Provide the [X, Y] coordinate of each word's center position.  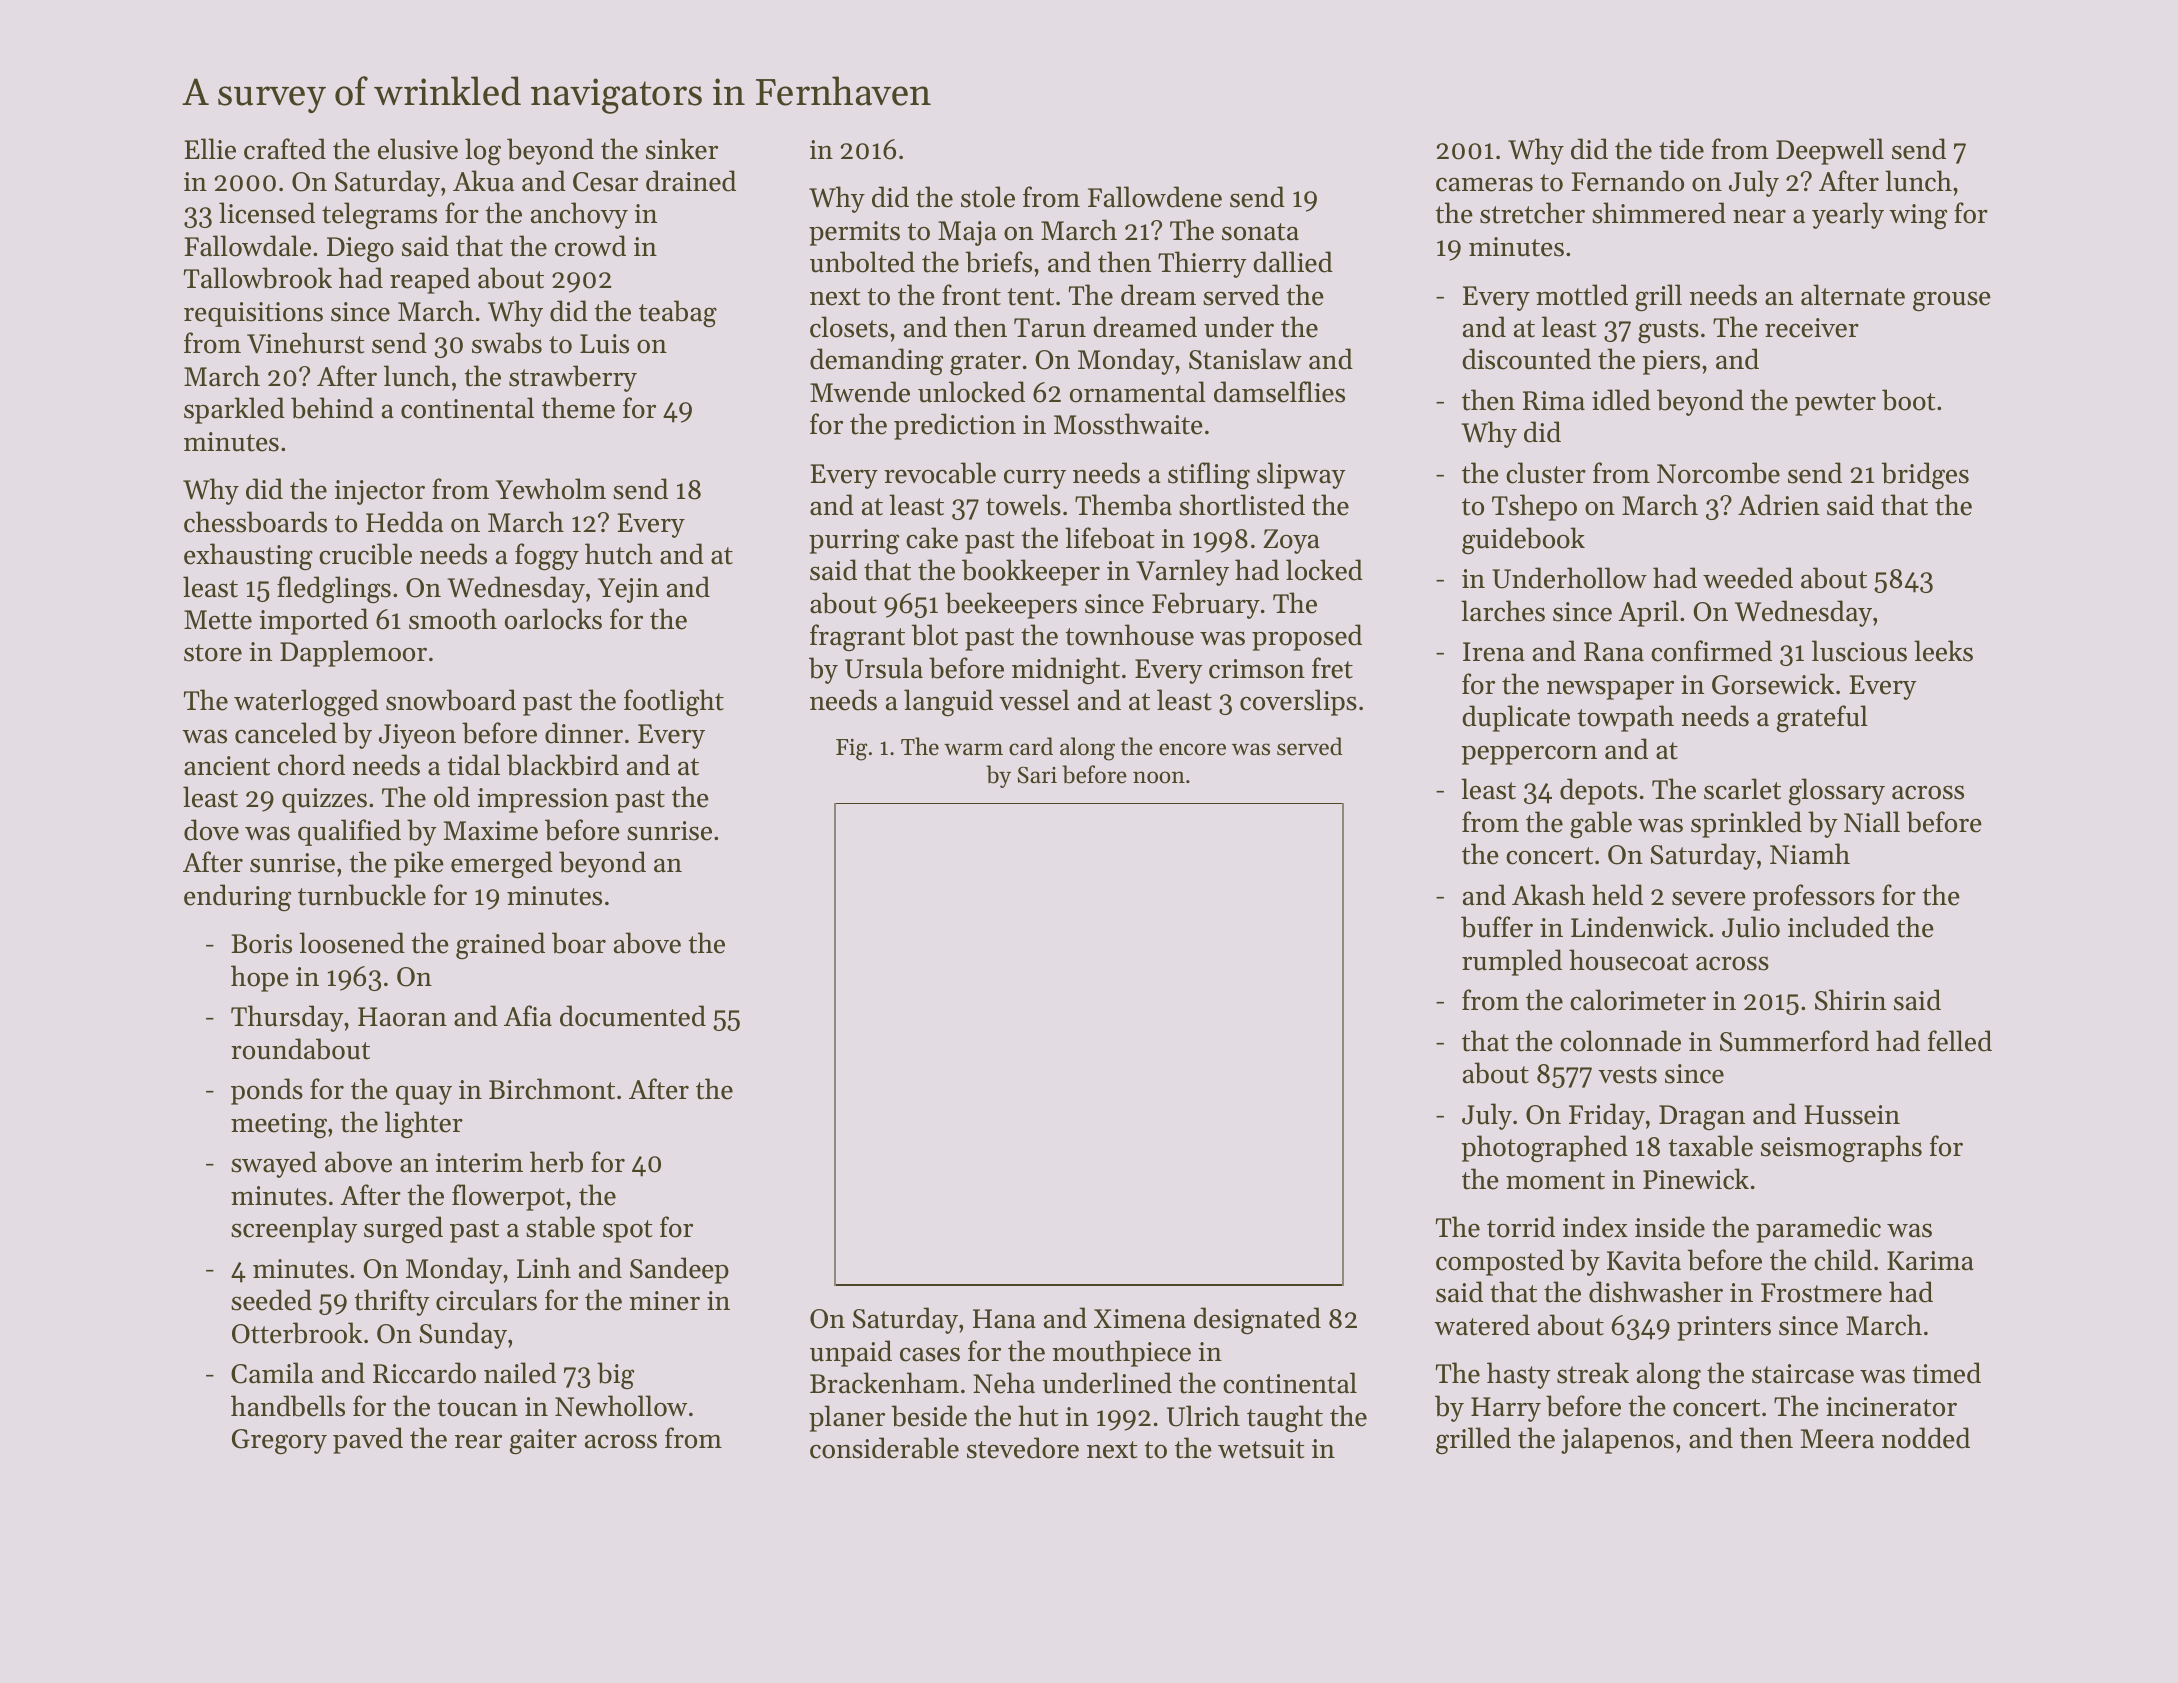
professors [1814, 897]
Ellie [210, 149]
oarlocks [553, 619]
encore [1192, 749]
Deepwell [1830, 151]
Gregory [279, 1442]
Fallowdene [1155, 197]
